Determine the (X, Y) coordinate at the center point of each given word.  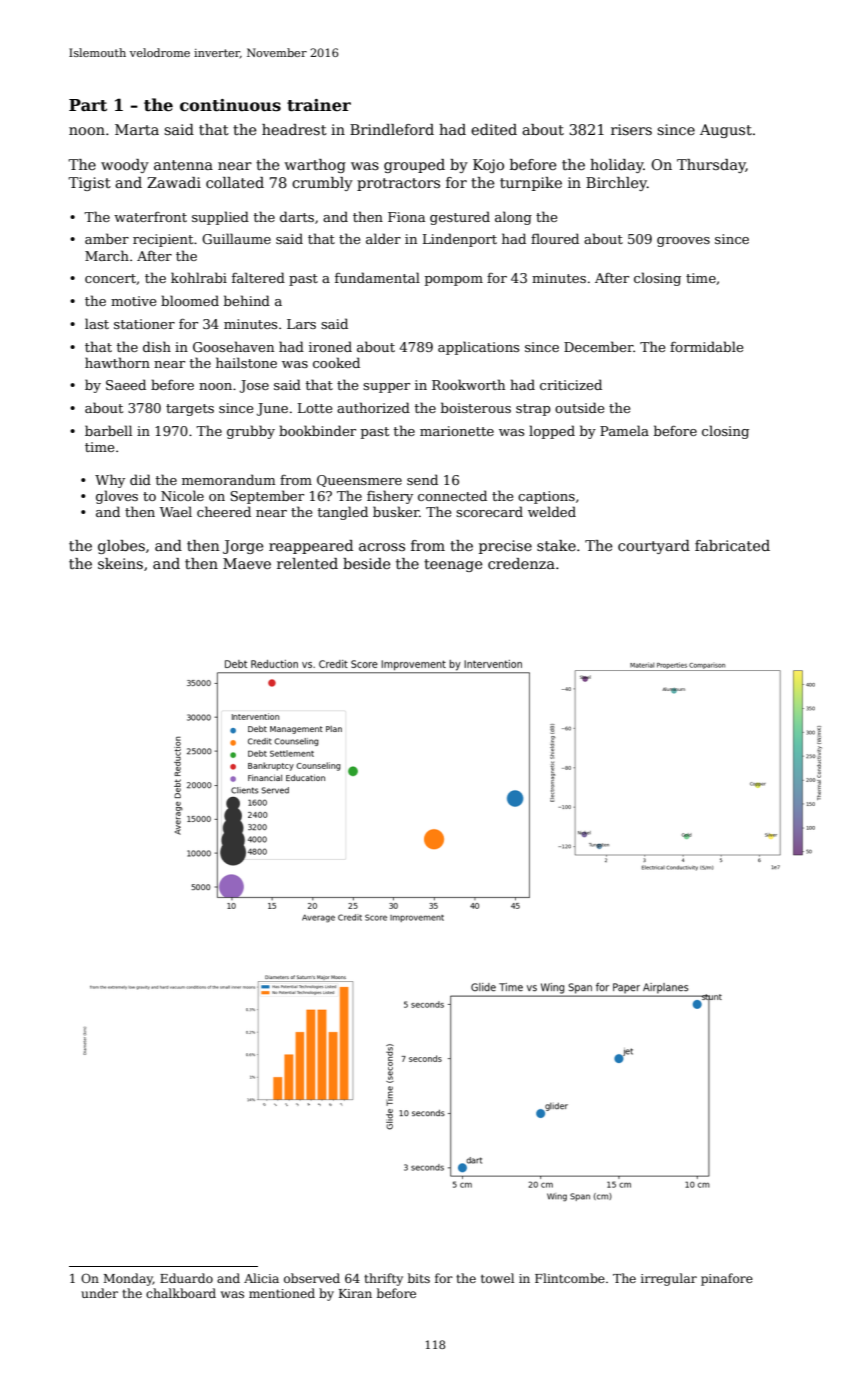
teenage (453, 565)
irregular (669, 1279)
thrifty (383, 1279)
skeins (120, 563)
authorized (373, 407)
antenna (183, 165)
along (513, 218)
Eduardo (186, 1278)
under (99, 1293)
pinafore (727, 1279)
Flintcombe (570, 1278)
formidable (706, 346)
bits (419, 1278)
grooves (683, 242)
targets (190, 410)
